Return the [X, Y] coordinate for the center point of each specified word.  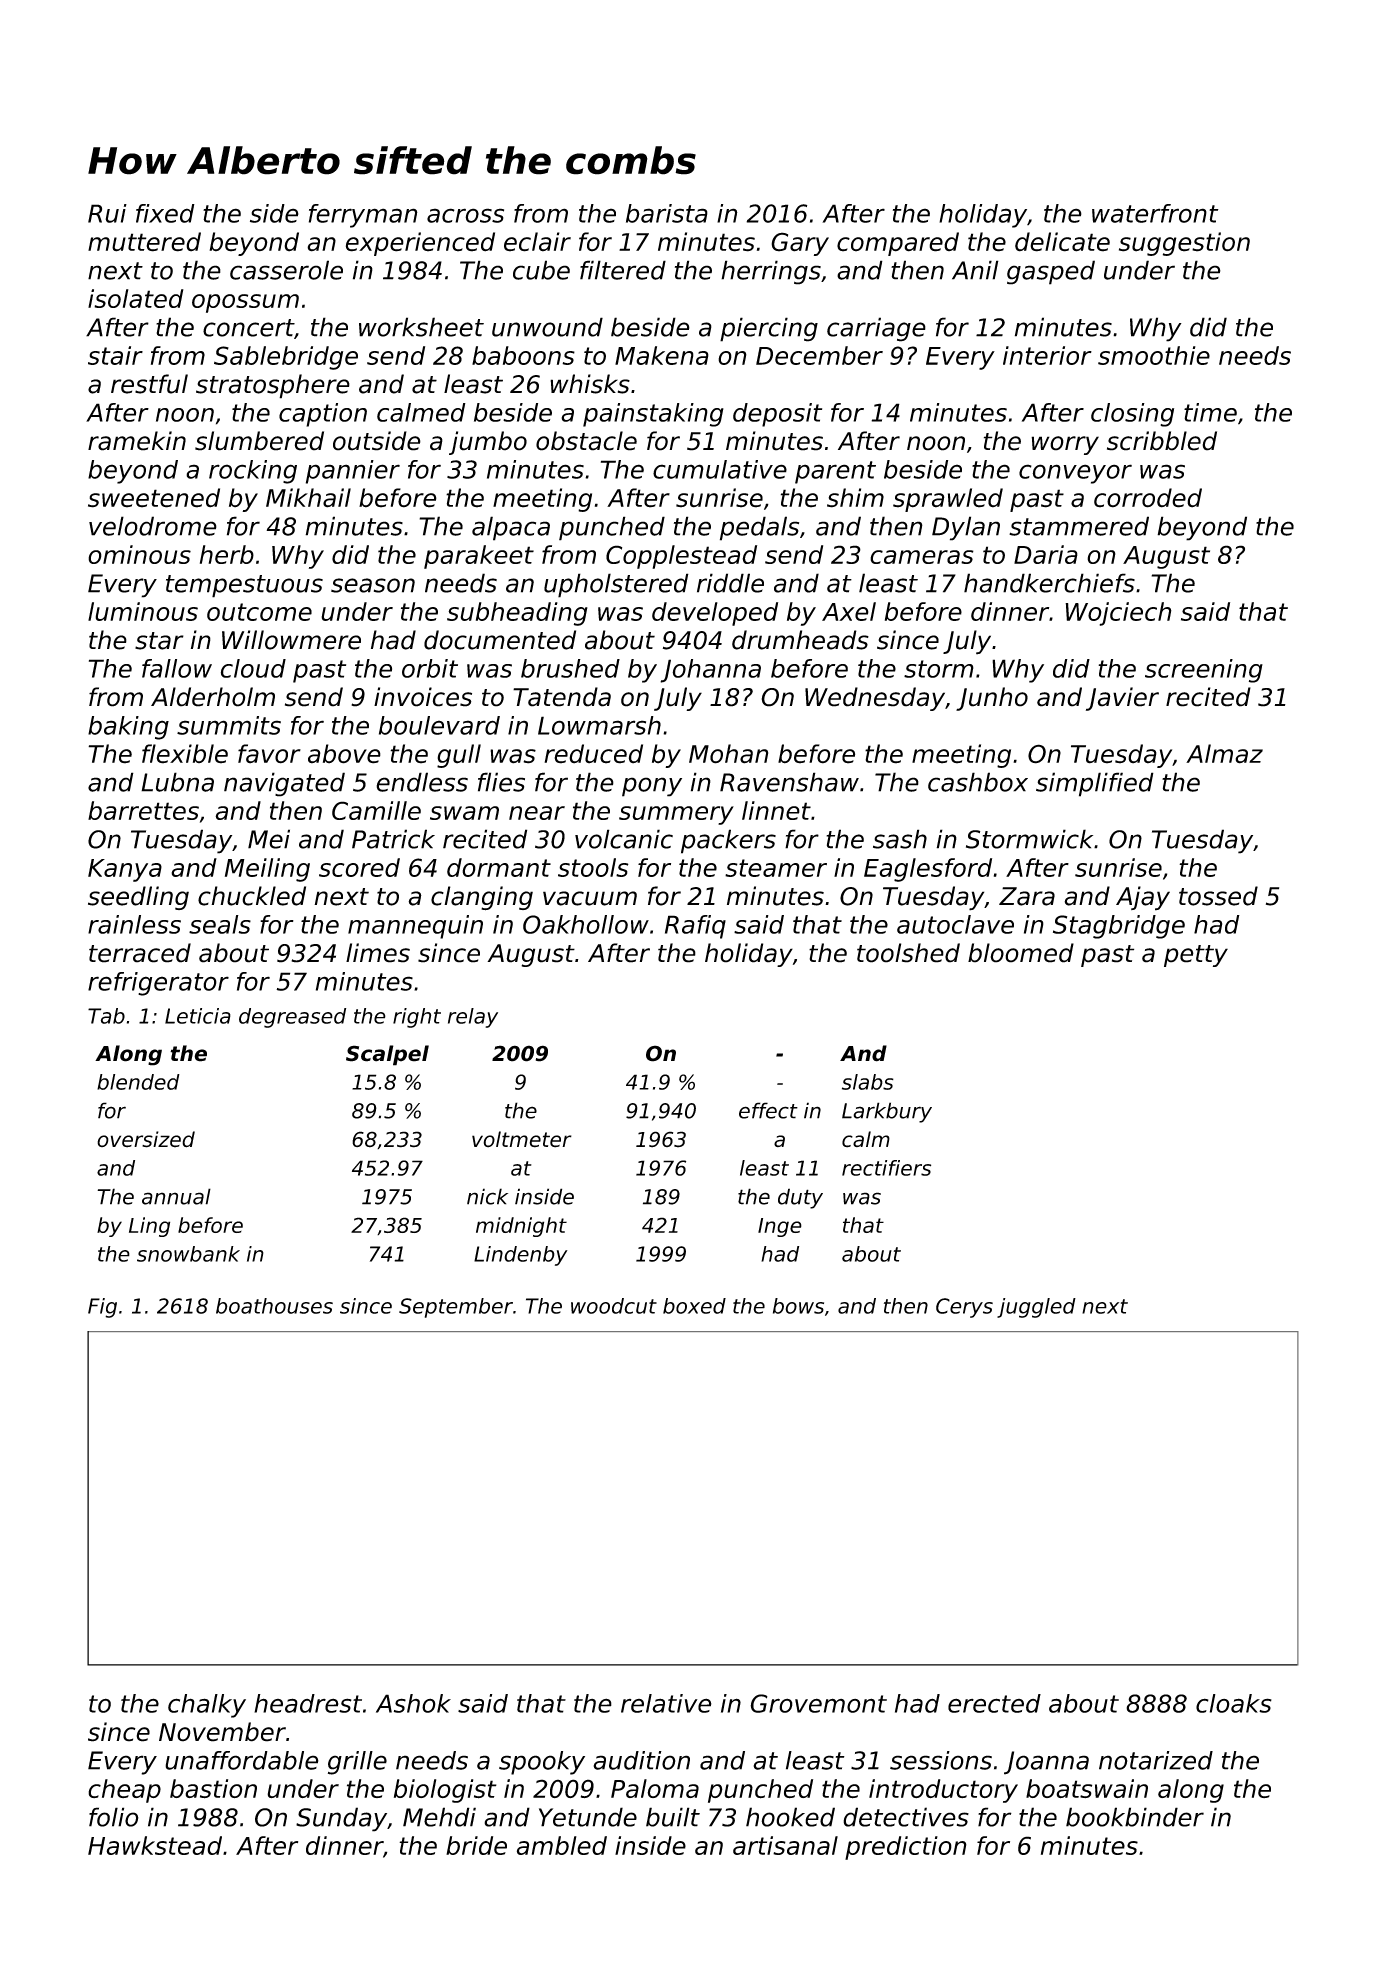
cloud [253, 668]
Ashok [413, 1703]
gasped [1051, 272]
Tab [106, 1016]
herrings [771, 272]
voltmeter [522, 1139]
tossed [1218, 896]
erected [994, 1703]
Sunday [341, 1819]
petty [1196, 956]
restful [149, 384]
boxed [694, 1306]
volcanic [624, 839]
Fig [102, 1308]
